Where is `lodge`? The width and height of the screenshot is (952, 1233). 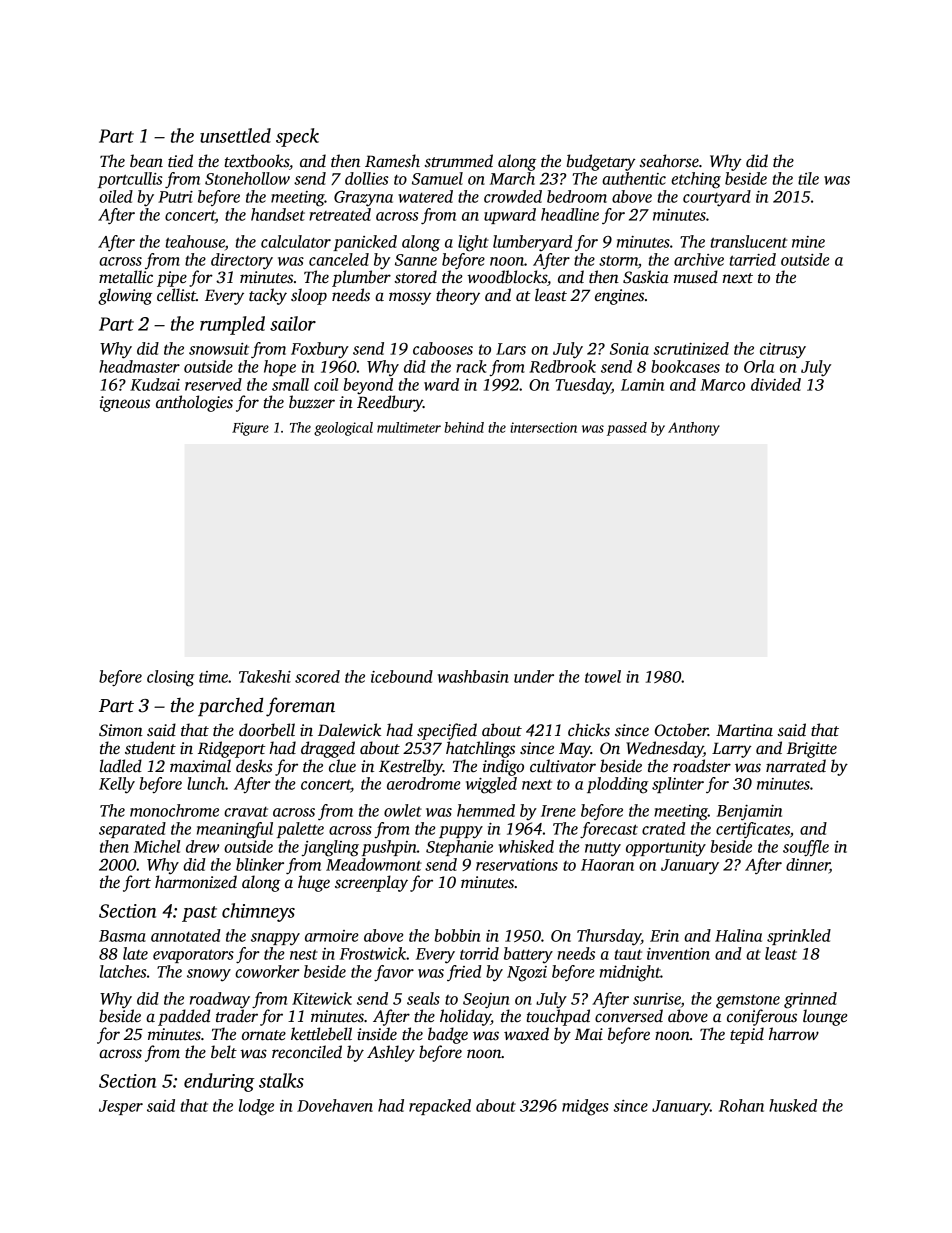 lodge is located at coordinates (256, 1107).
